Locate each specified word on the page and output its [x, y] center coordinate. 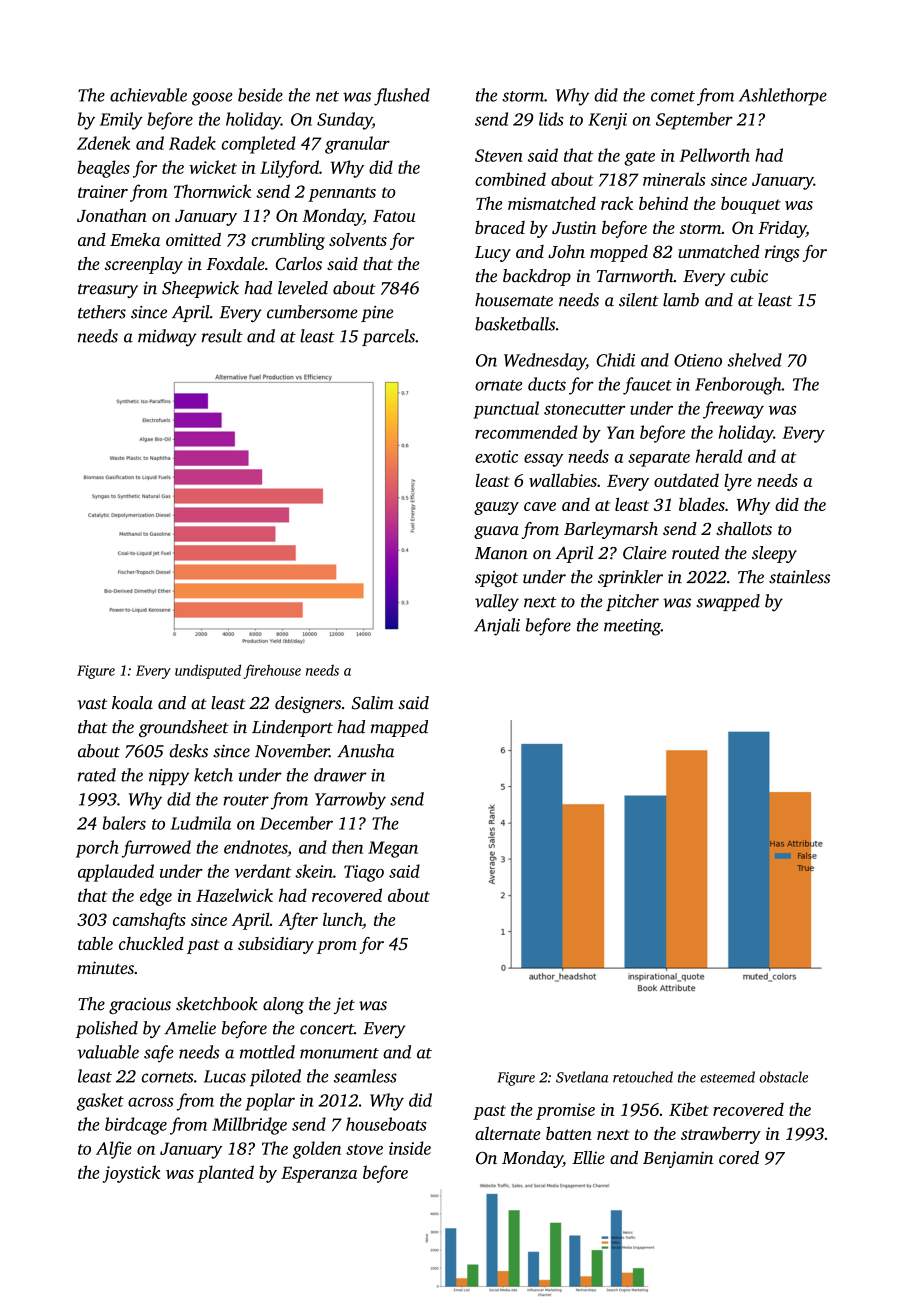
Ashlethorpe [783, 97]
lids [551, 119]
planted [225, 1174]
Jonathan [112, 215]
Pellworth [715, 155]
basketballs [515, 324]
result [222, 336]
